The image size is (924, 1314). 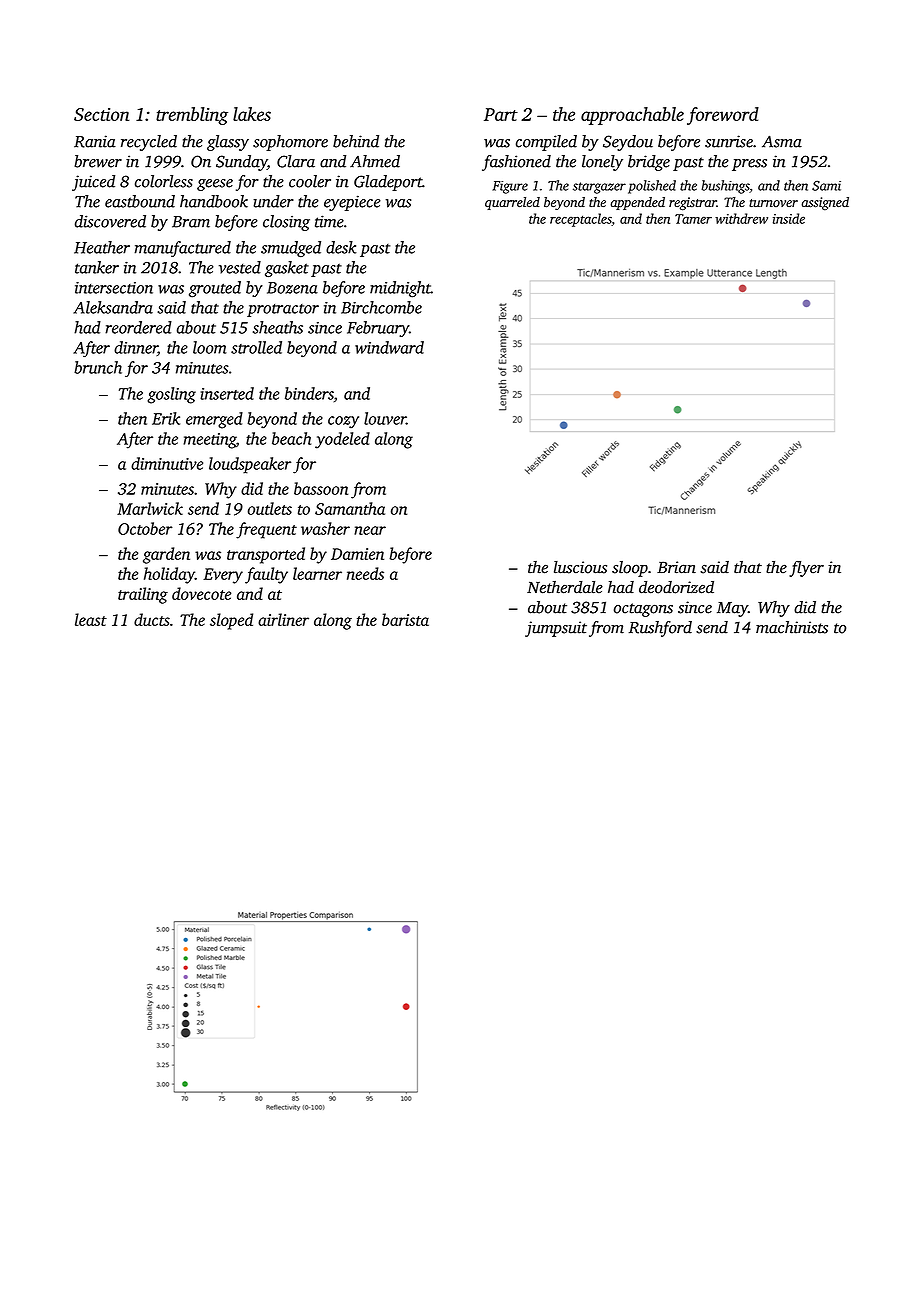 I want to click on foreword, so click(x=723, y=116).
